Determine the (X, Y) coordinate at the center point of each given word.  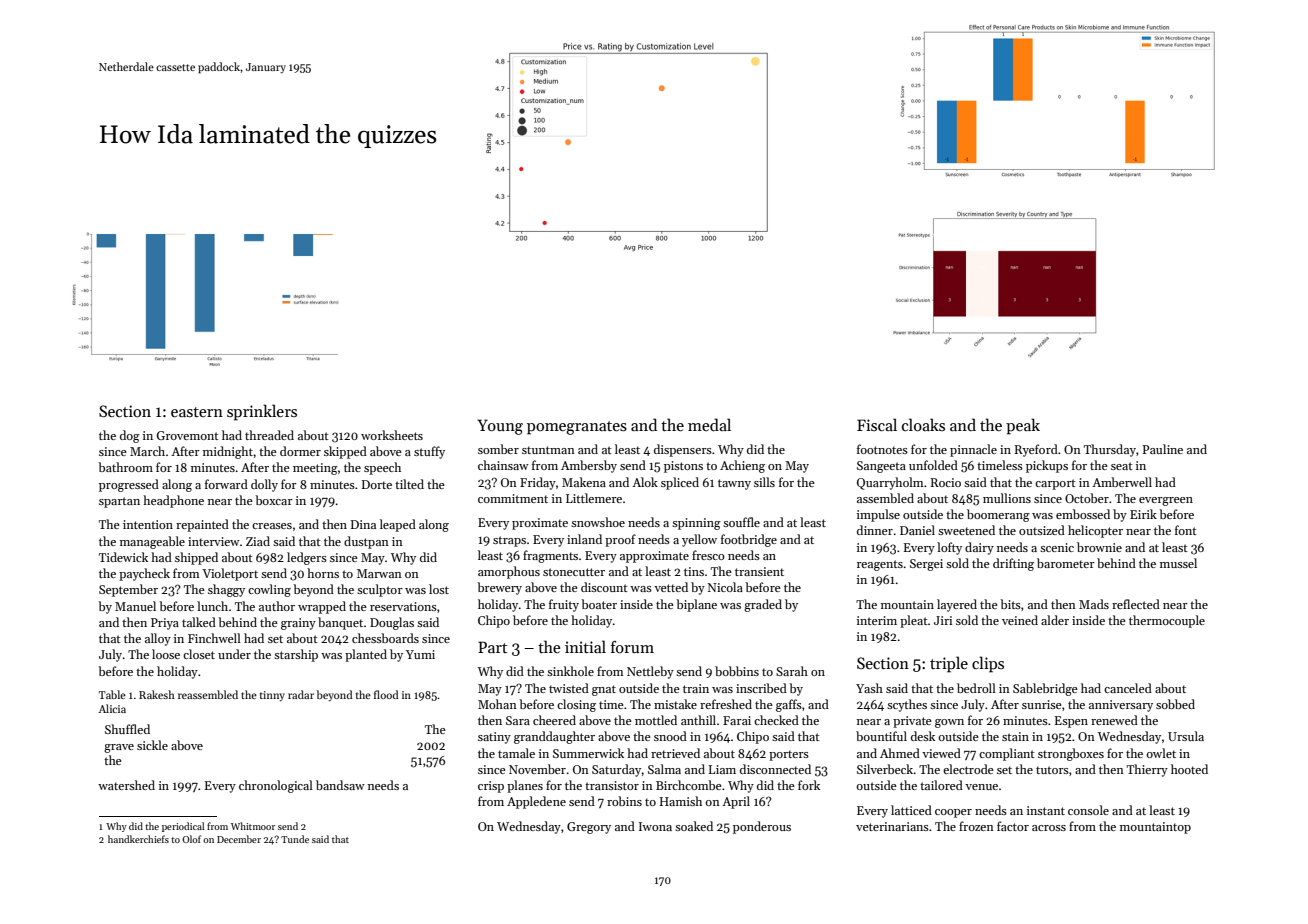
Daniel (917, 530)
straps (509, 541)
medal (709, 424)
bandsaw (340, 785)
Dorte (377, 484)
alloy (158, 639)
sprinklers (262, 412)
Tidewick (123, 557)
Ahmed (900, 753)
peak (1023, 426)
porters (789, 755)
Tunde (295, 839)
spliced (680, 483)
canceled (1128, 688)
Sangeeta (881, 467)
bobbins (737, 671)
